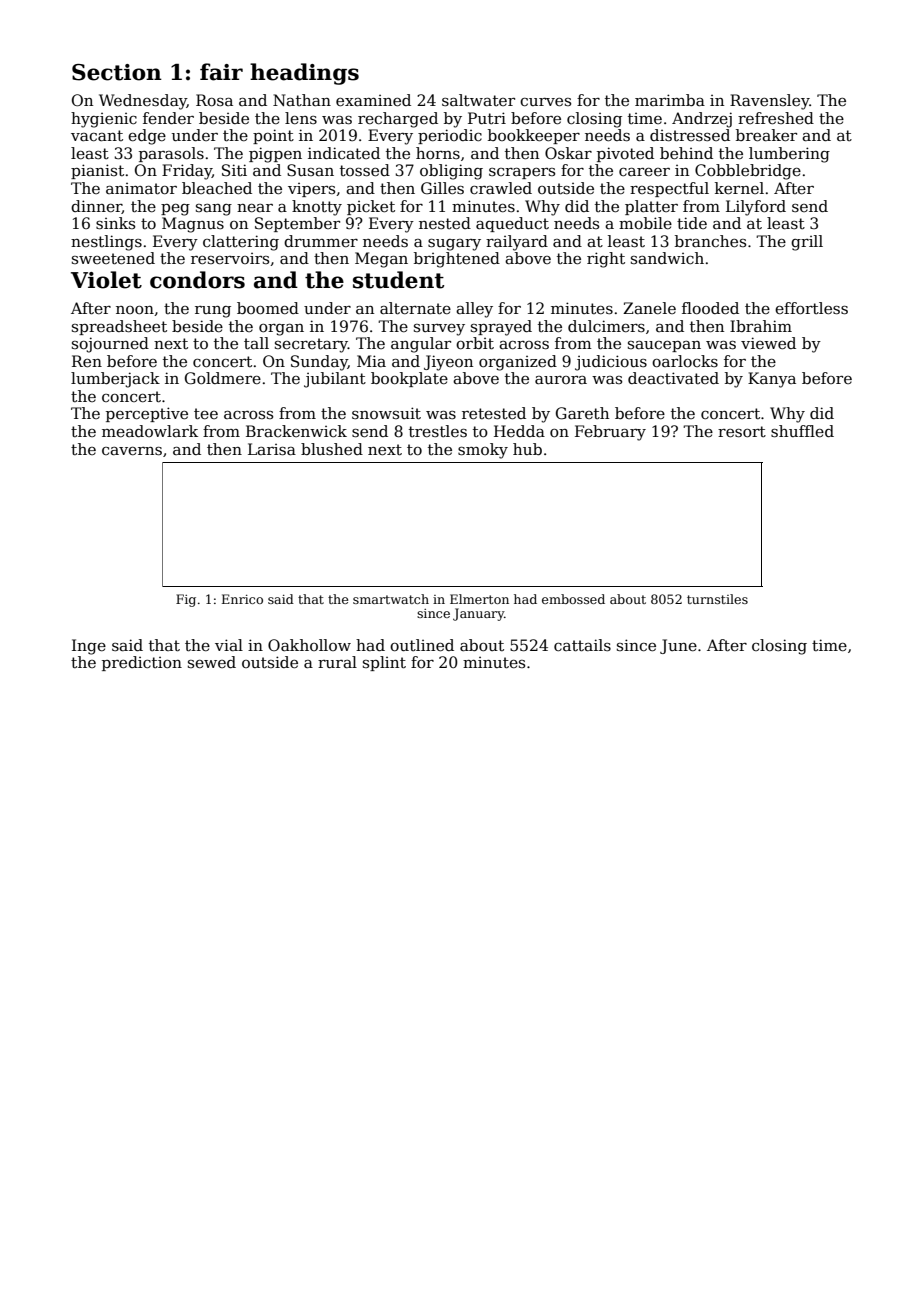  I want to click on shuffled, so click(802, 431).
